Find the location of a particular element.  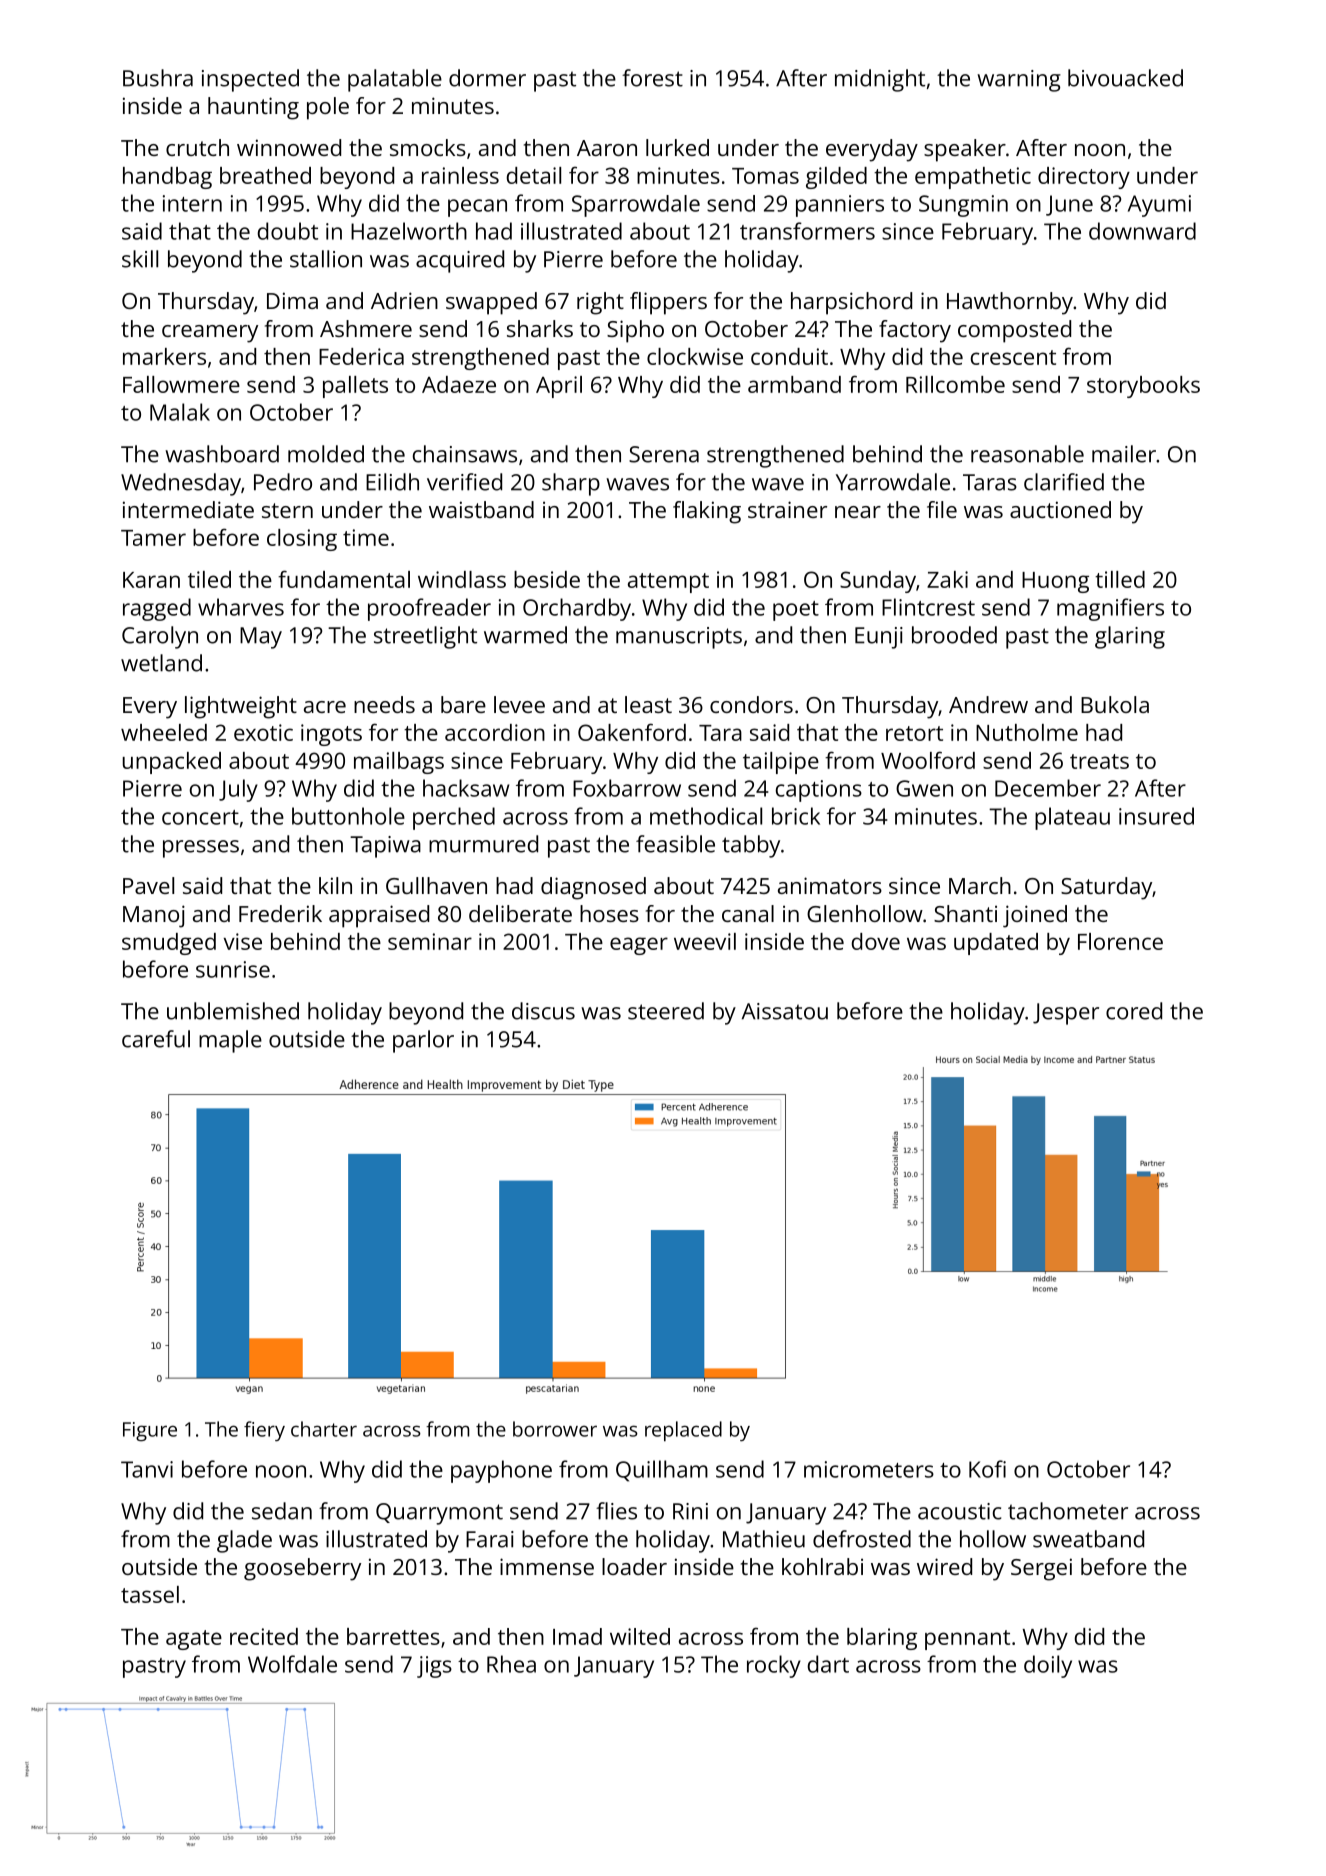

smocks is located at coordinates (428, 147).
